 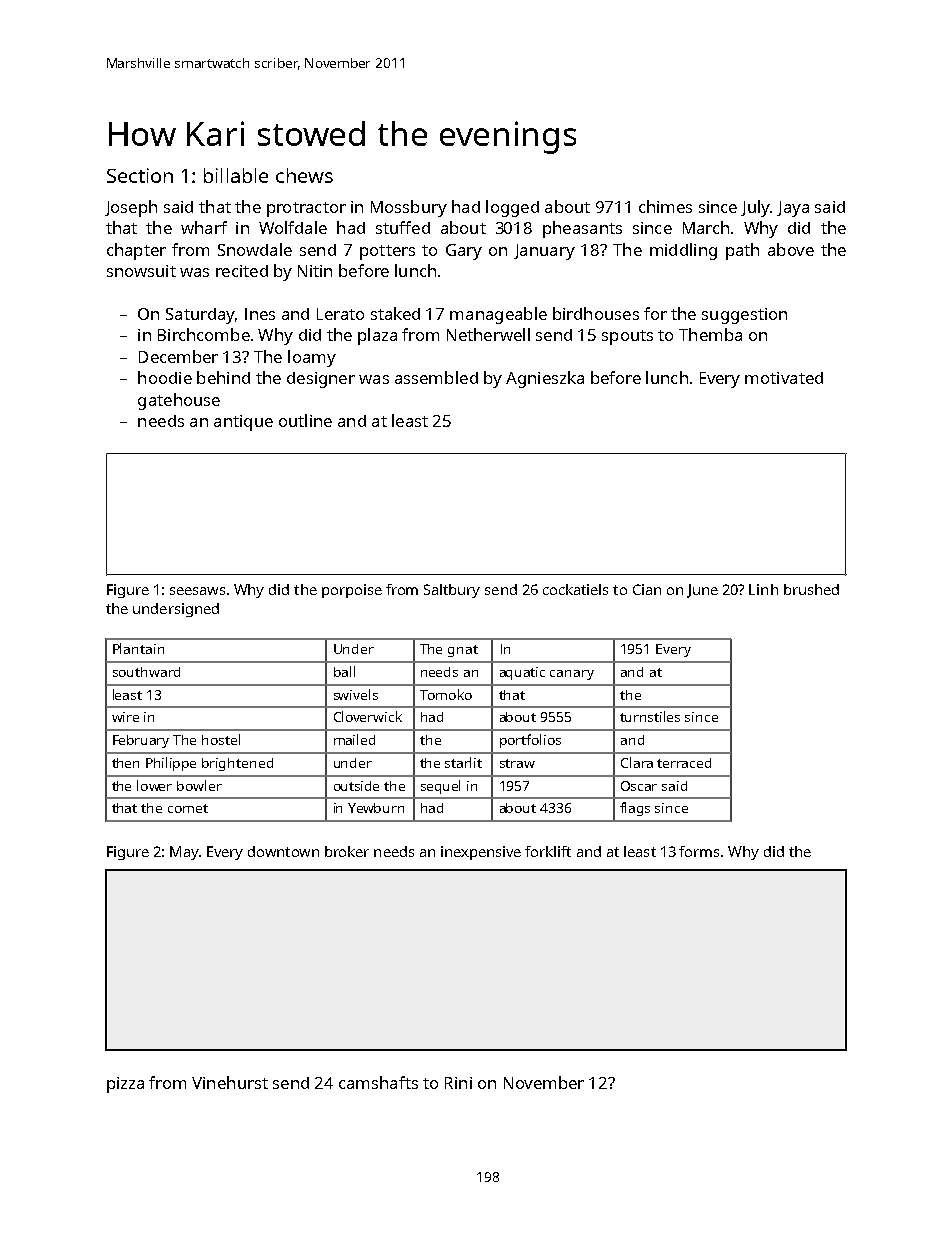 What do you see at coordinates (458, 1083) in the page?
I see `Rini` at bounding box center [458, 1083].
